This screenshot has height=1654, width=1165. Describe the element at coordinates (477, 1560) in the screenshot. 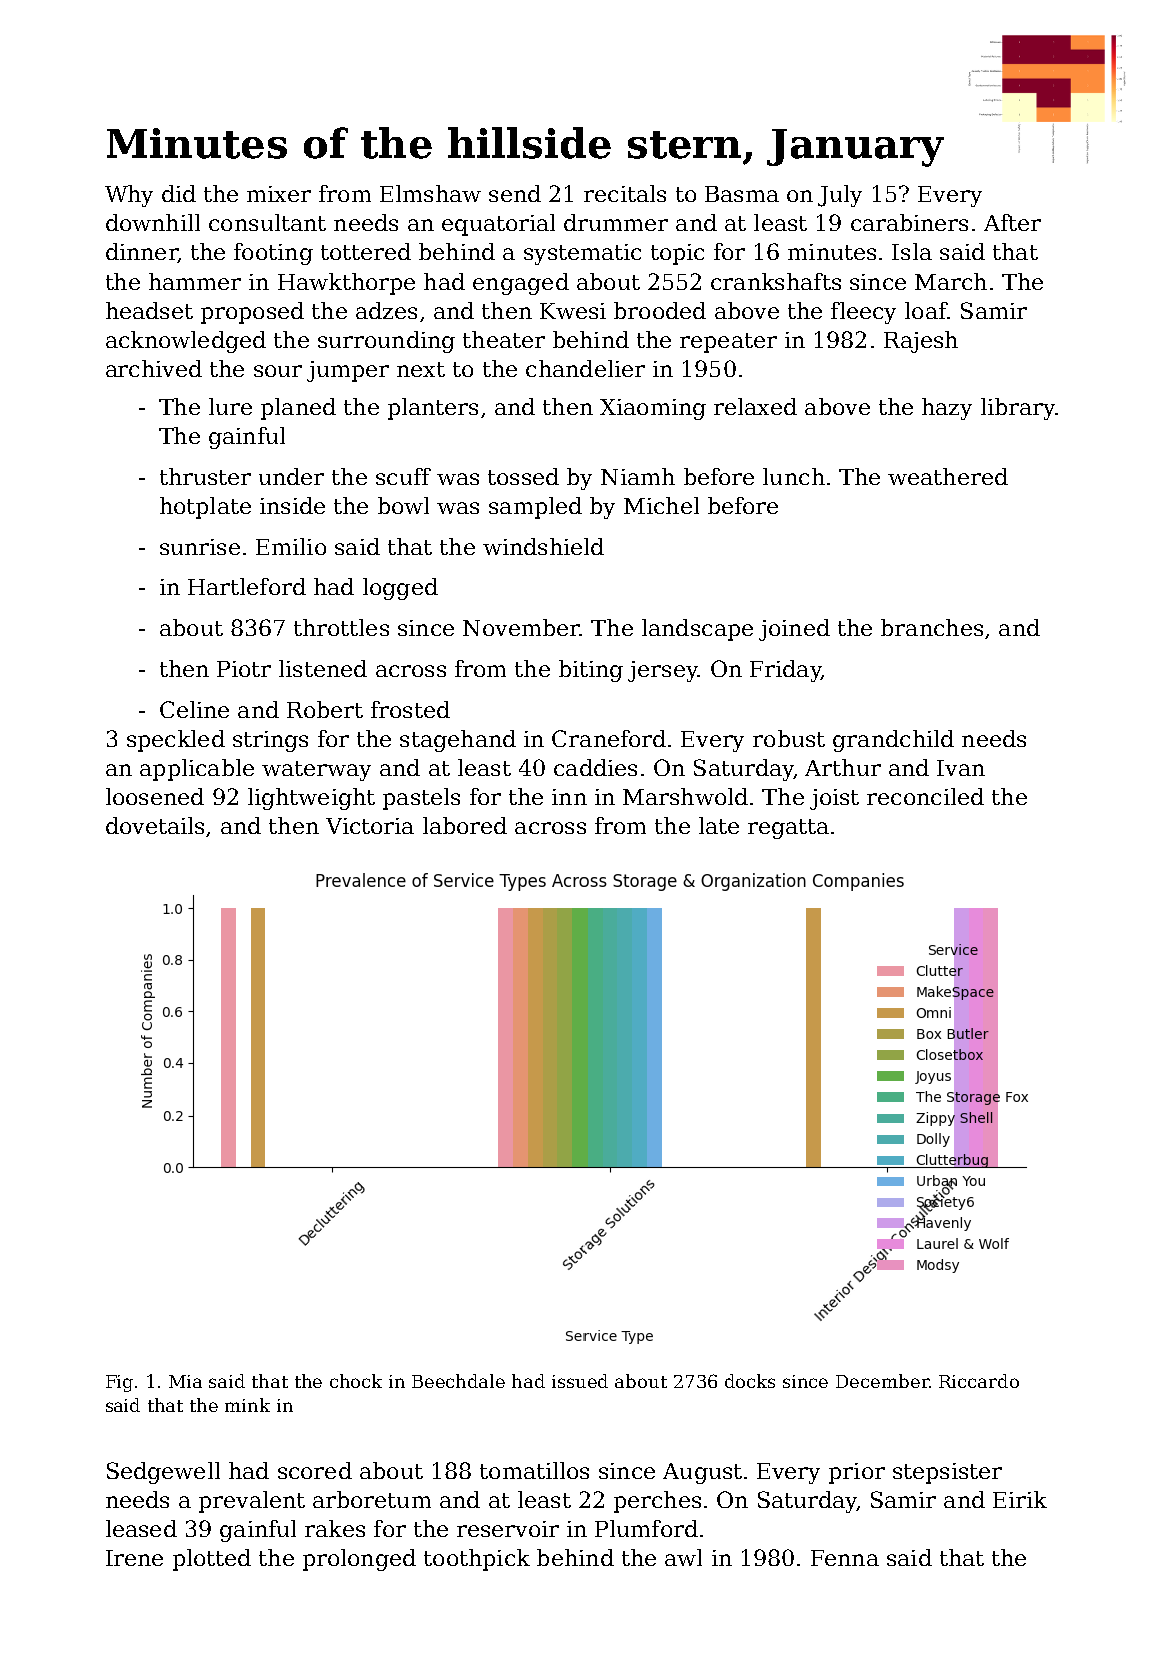

I see `toothpick` at that location.
